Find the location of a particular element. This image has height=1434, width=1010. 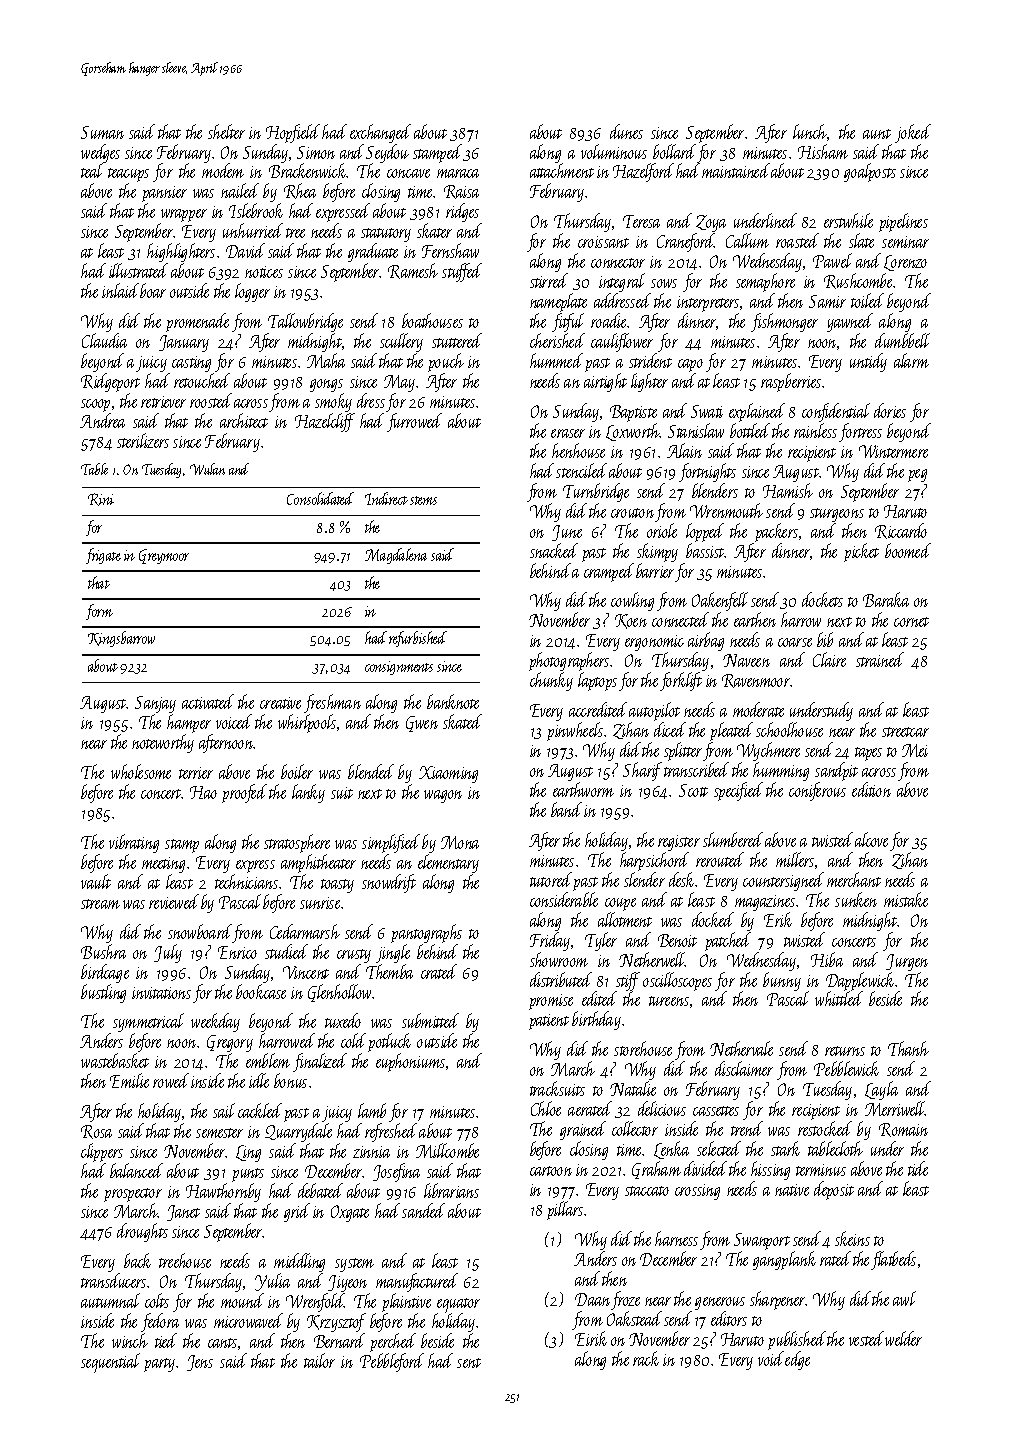

inlaid is located at coordinates (120, 290).
